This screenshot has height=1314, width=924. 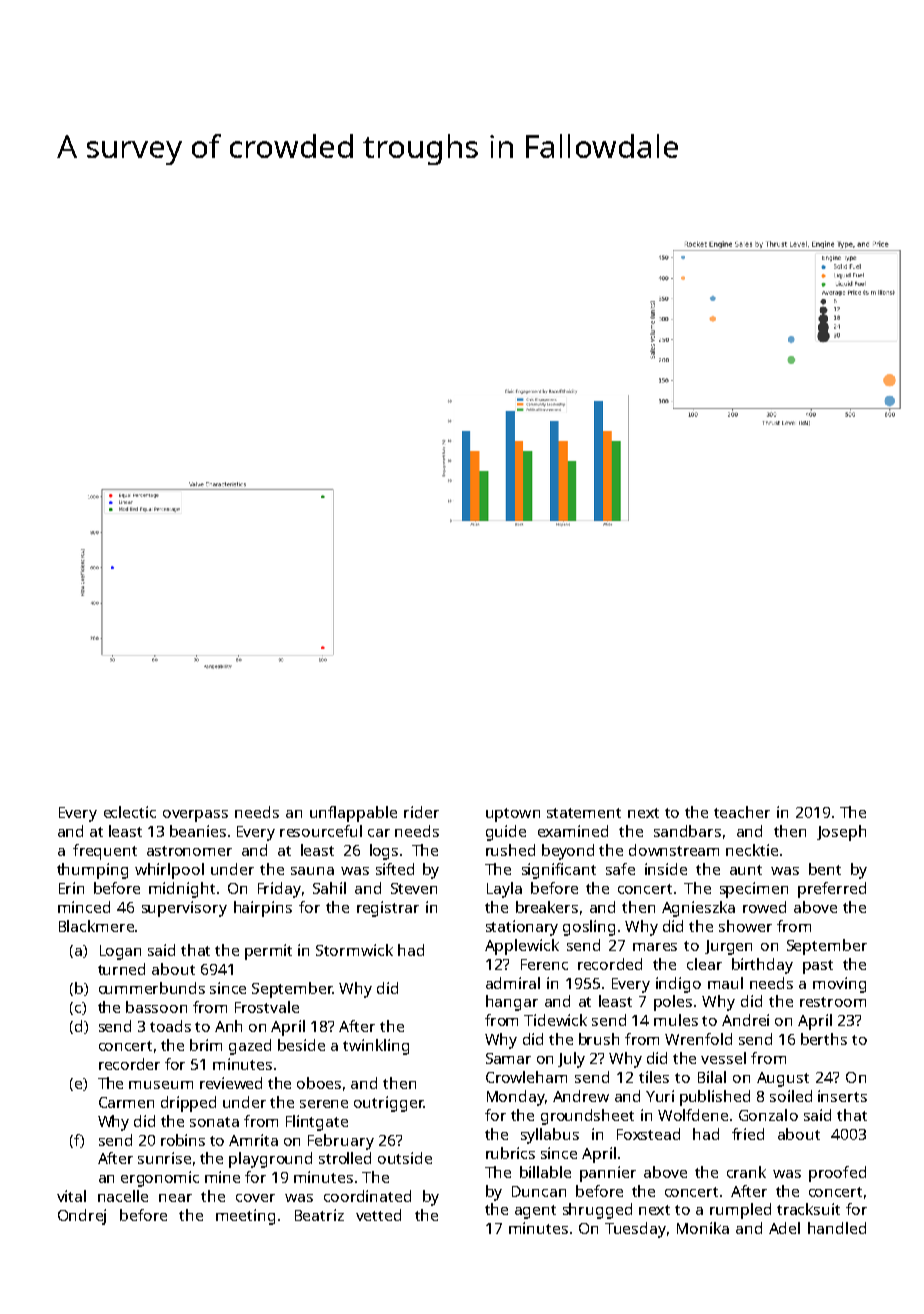 I want to click on hairpins, so click(x=263, y=909).
